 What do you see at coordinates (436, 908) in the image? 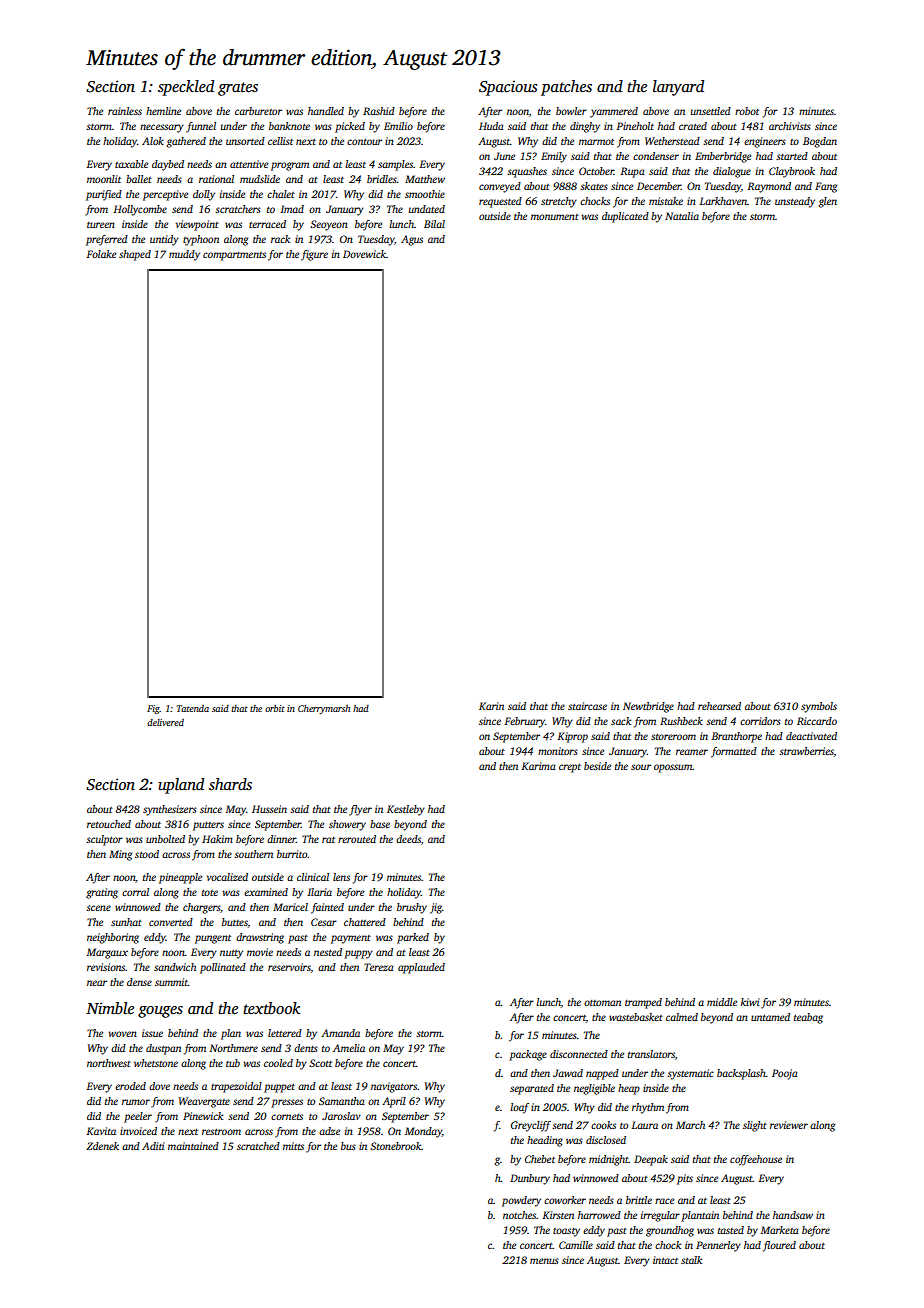
I see `jig` at bounding box center [436, 908].
